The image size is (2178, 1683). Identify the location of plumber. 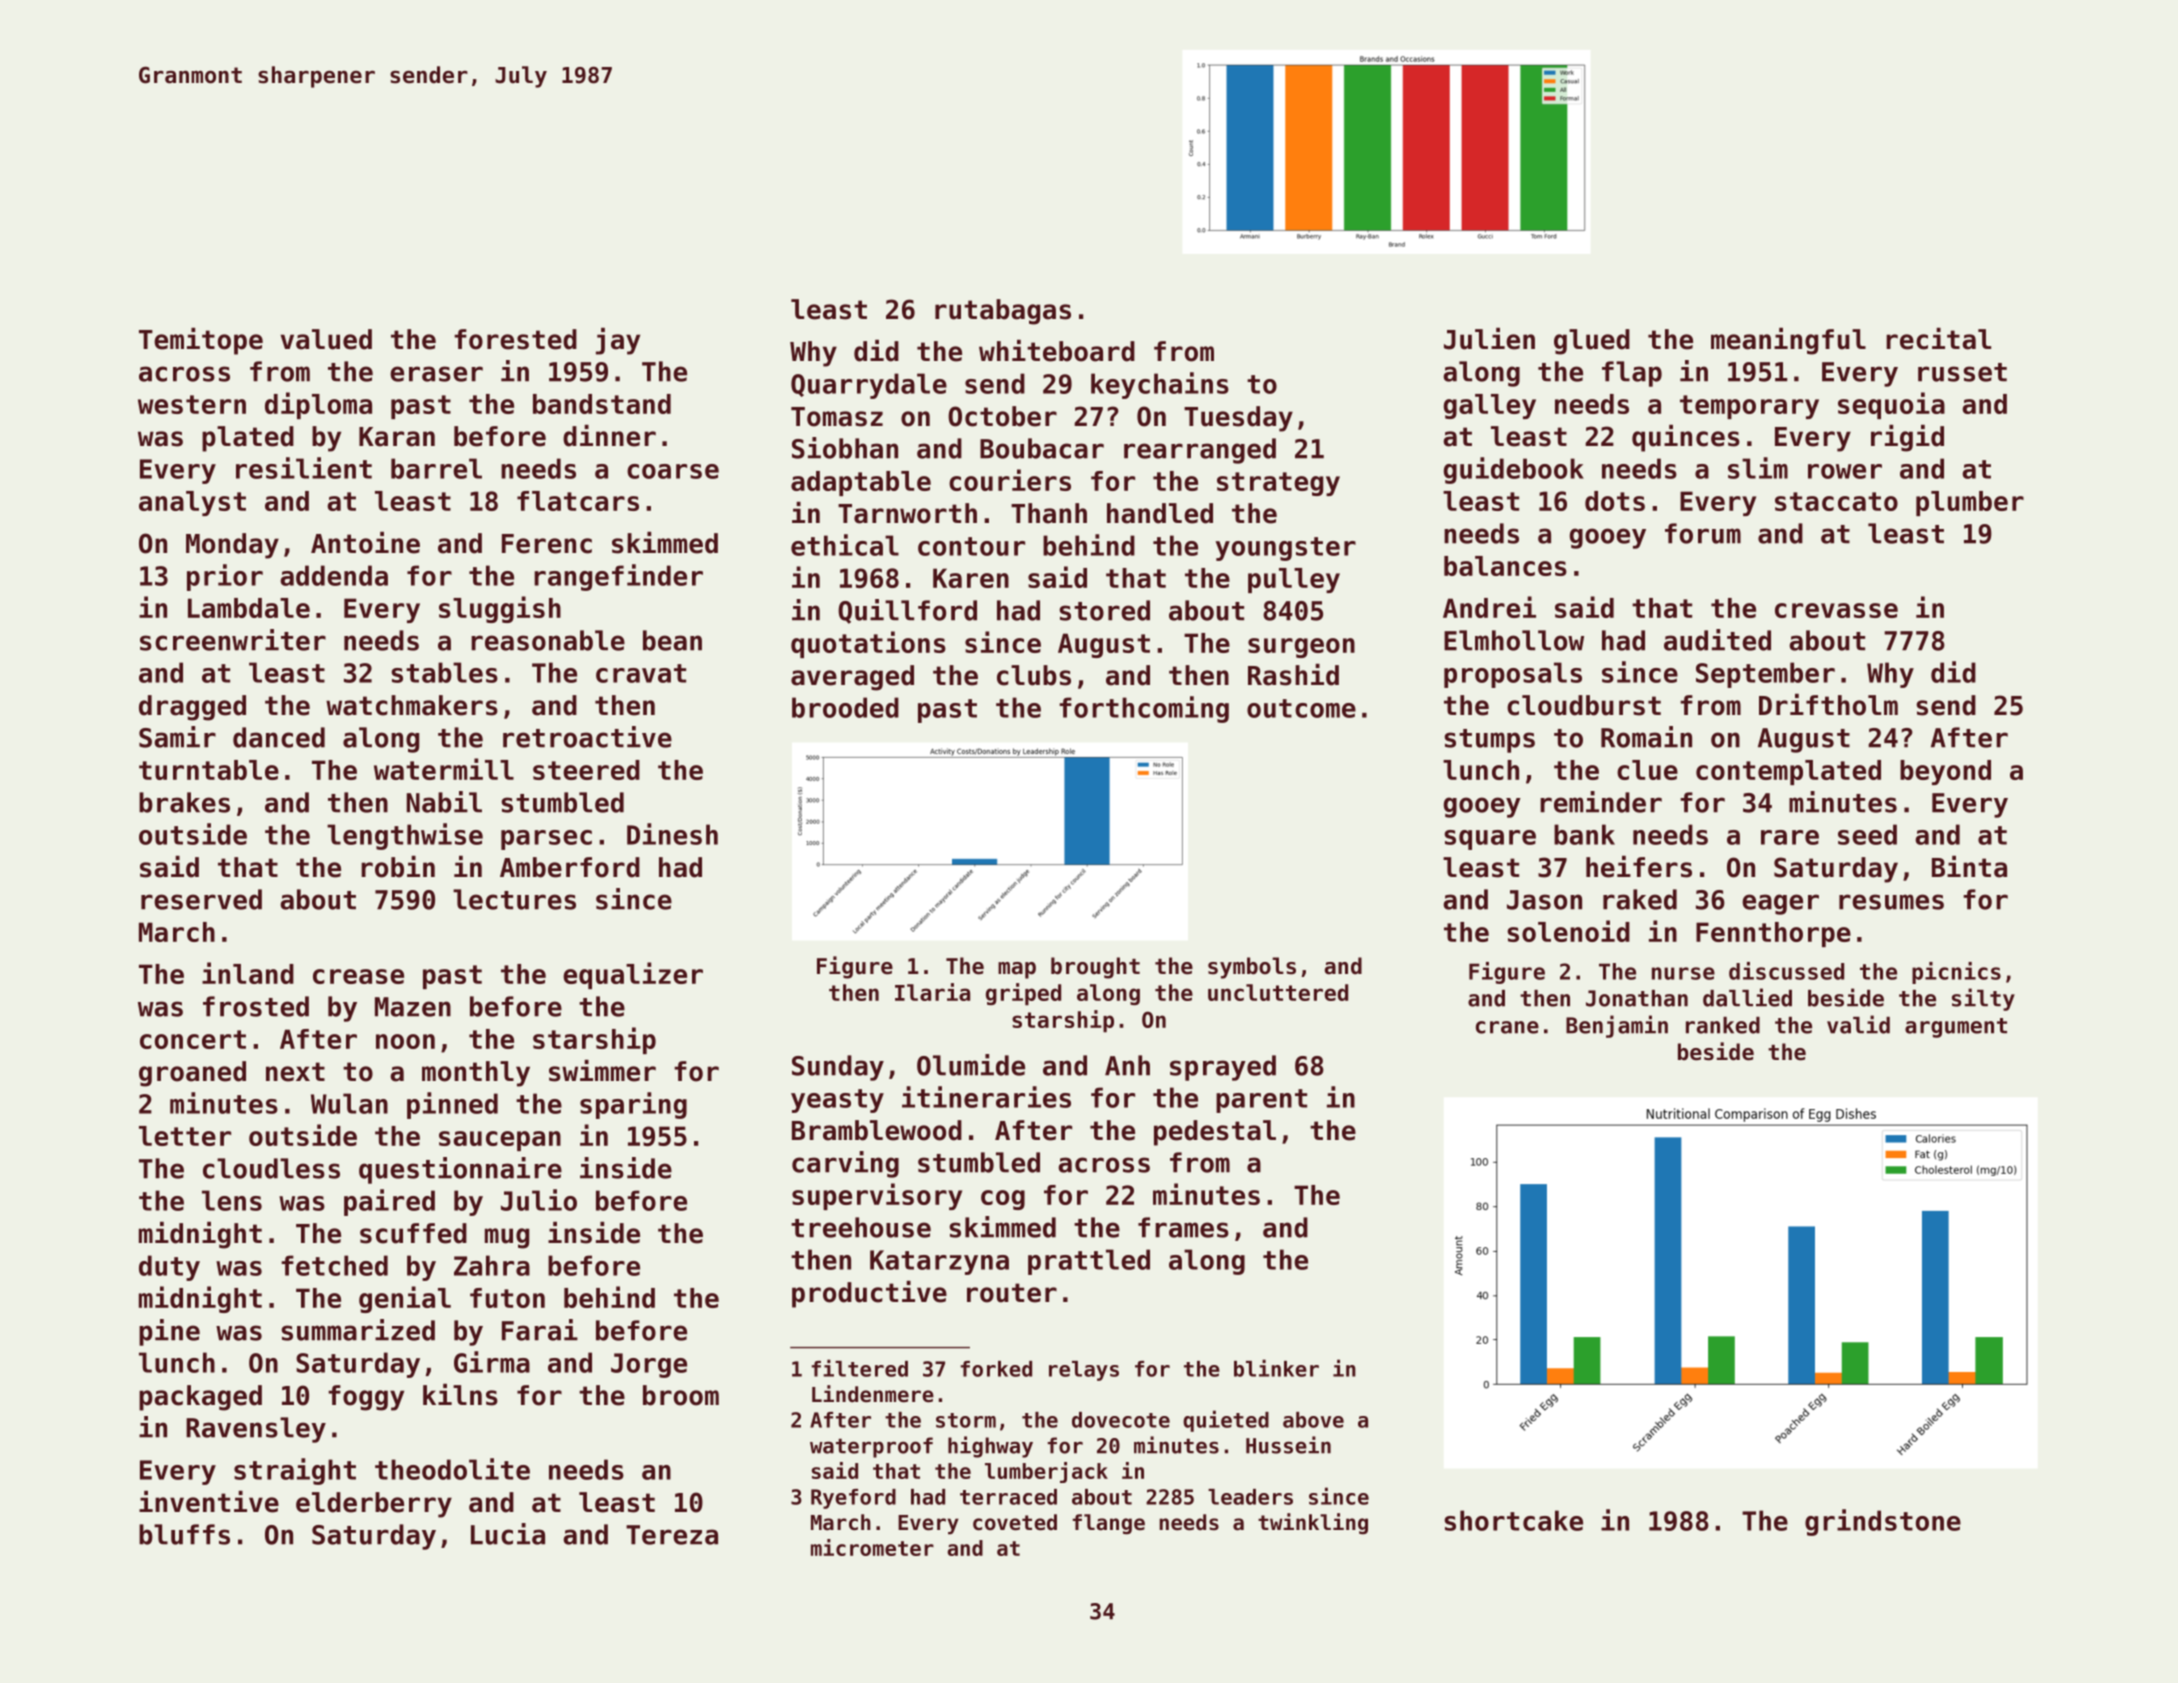
(1970, 503).
